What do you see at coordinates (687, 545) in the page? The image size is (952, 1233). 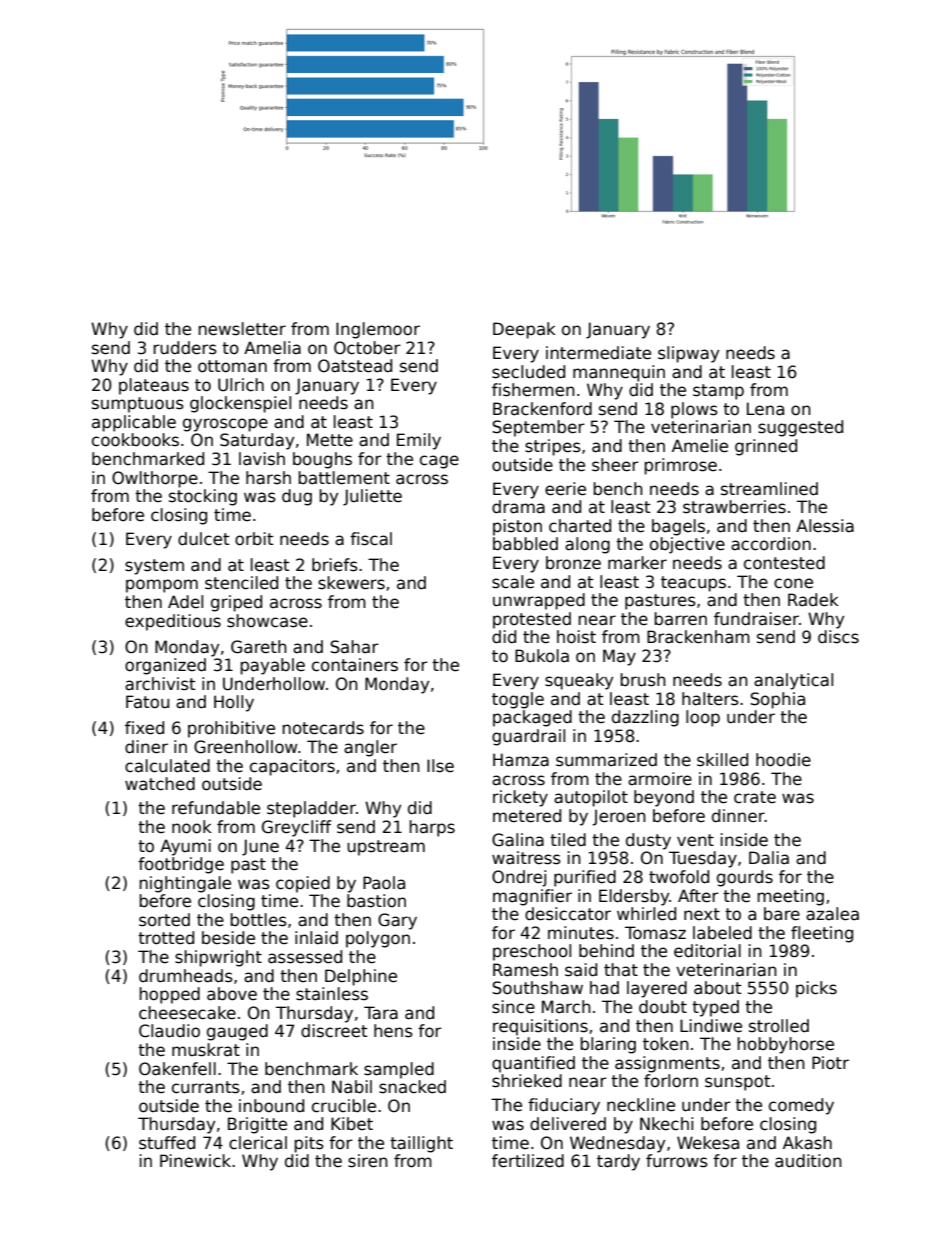 I see `objective` at bounding box center [687, 545].
